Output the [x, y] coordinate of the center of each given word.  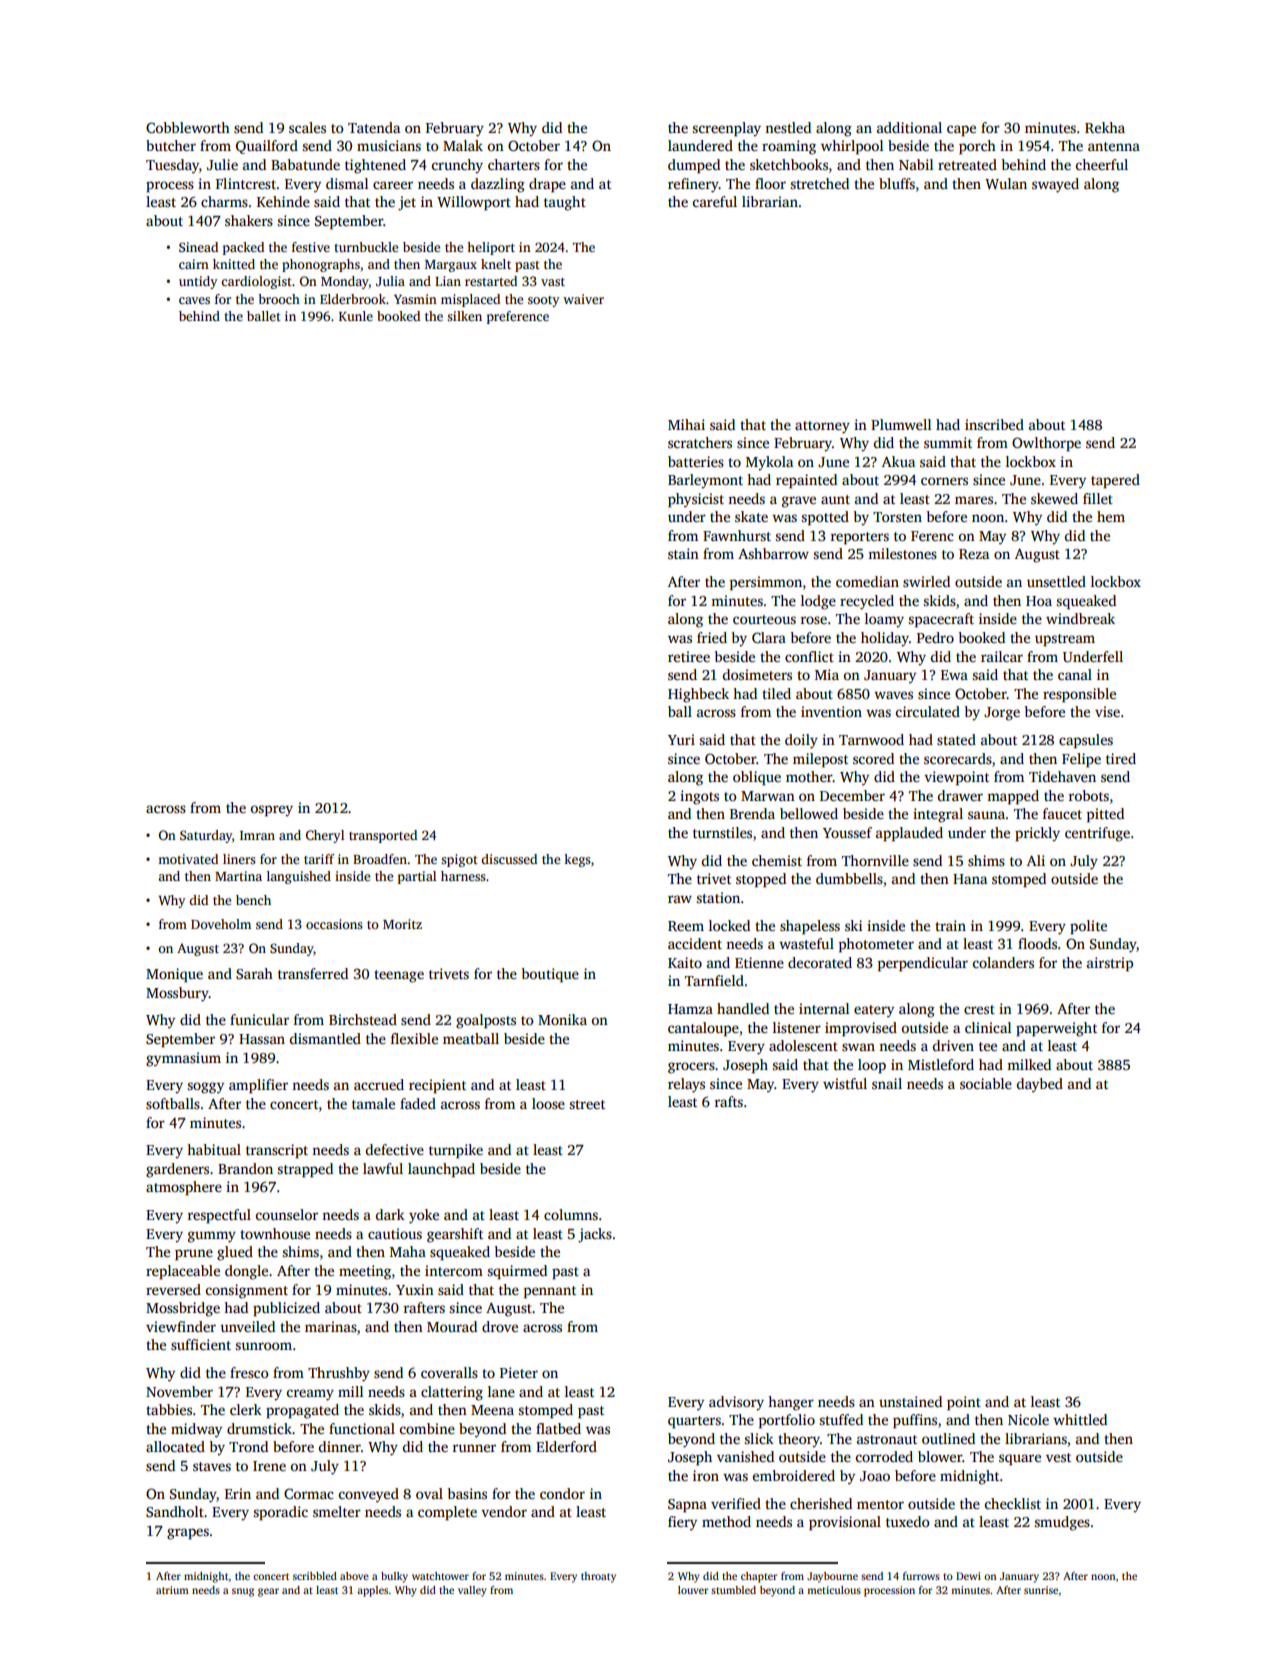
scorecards [958, 758]
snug [243, 1592]
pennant [550, 1292]
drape [547, 185]
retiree [689, 656]
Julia [390, 281]
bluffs [897, 183]
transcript [277, 1151]
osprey [272, 811]
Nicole [1028, 1419]
